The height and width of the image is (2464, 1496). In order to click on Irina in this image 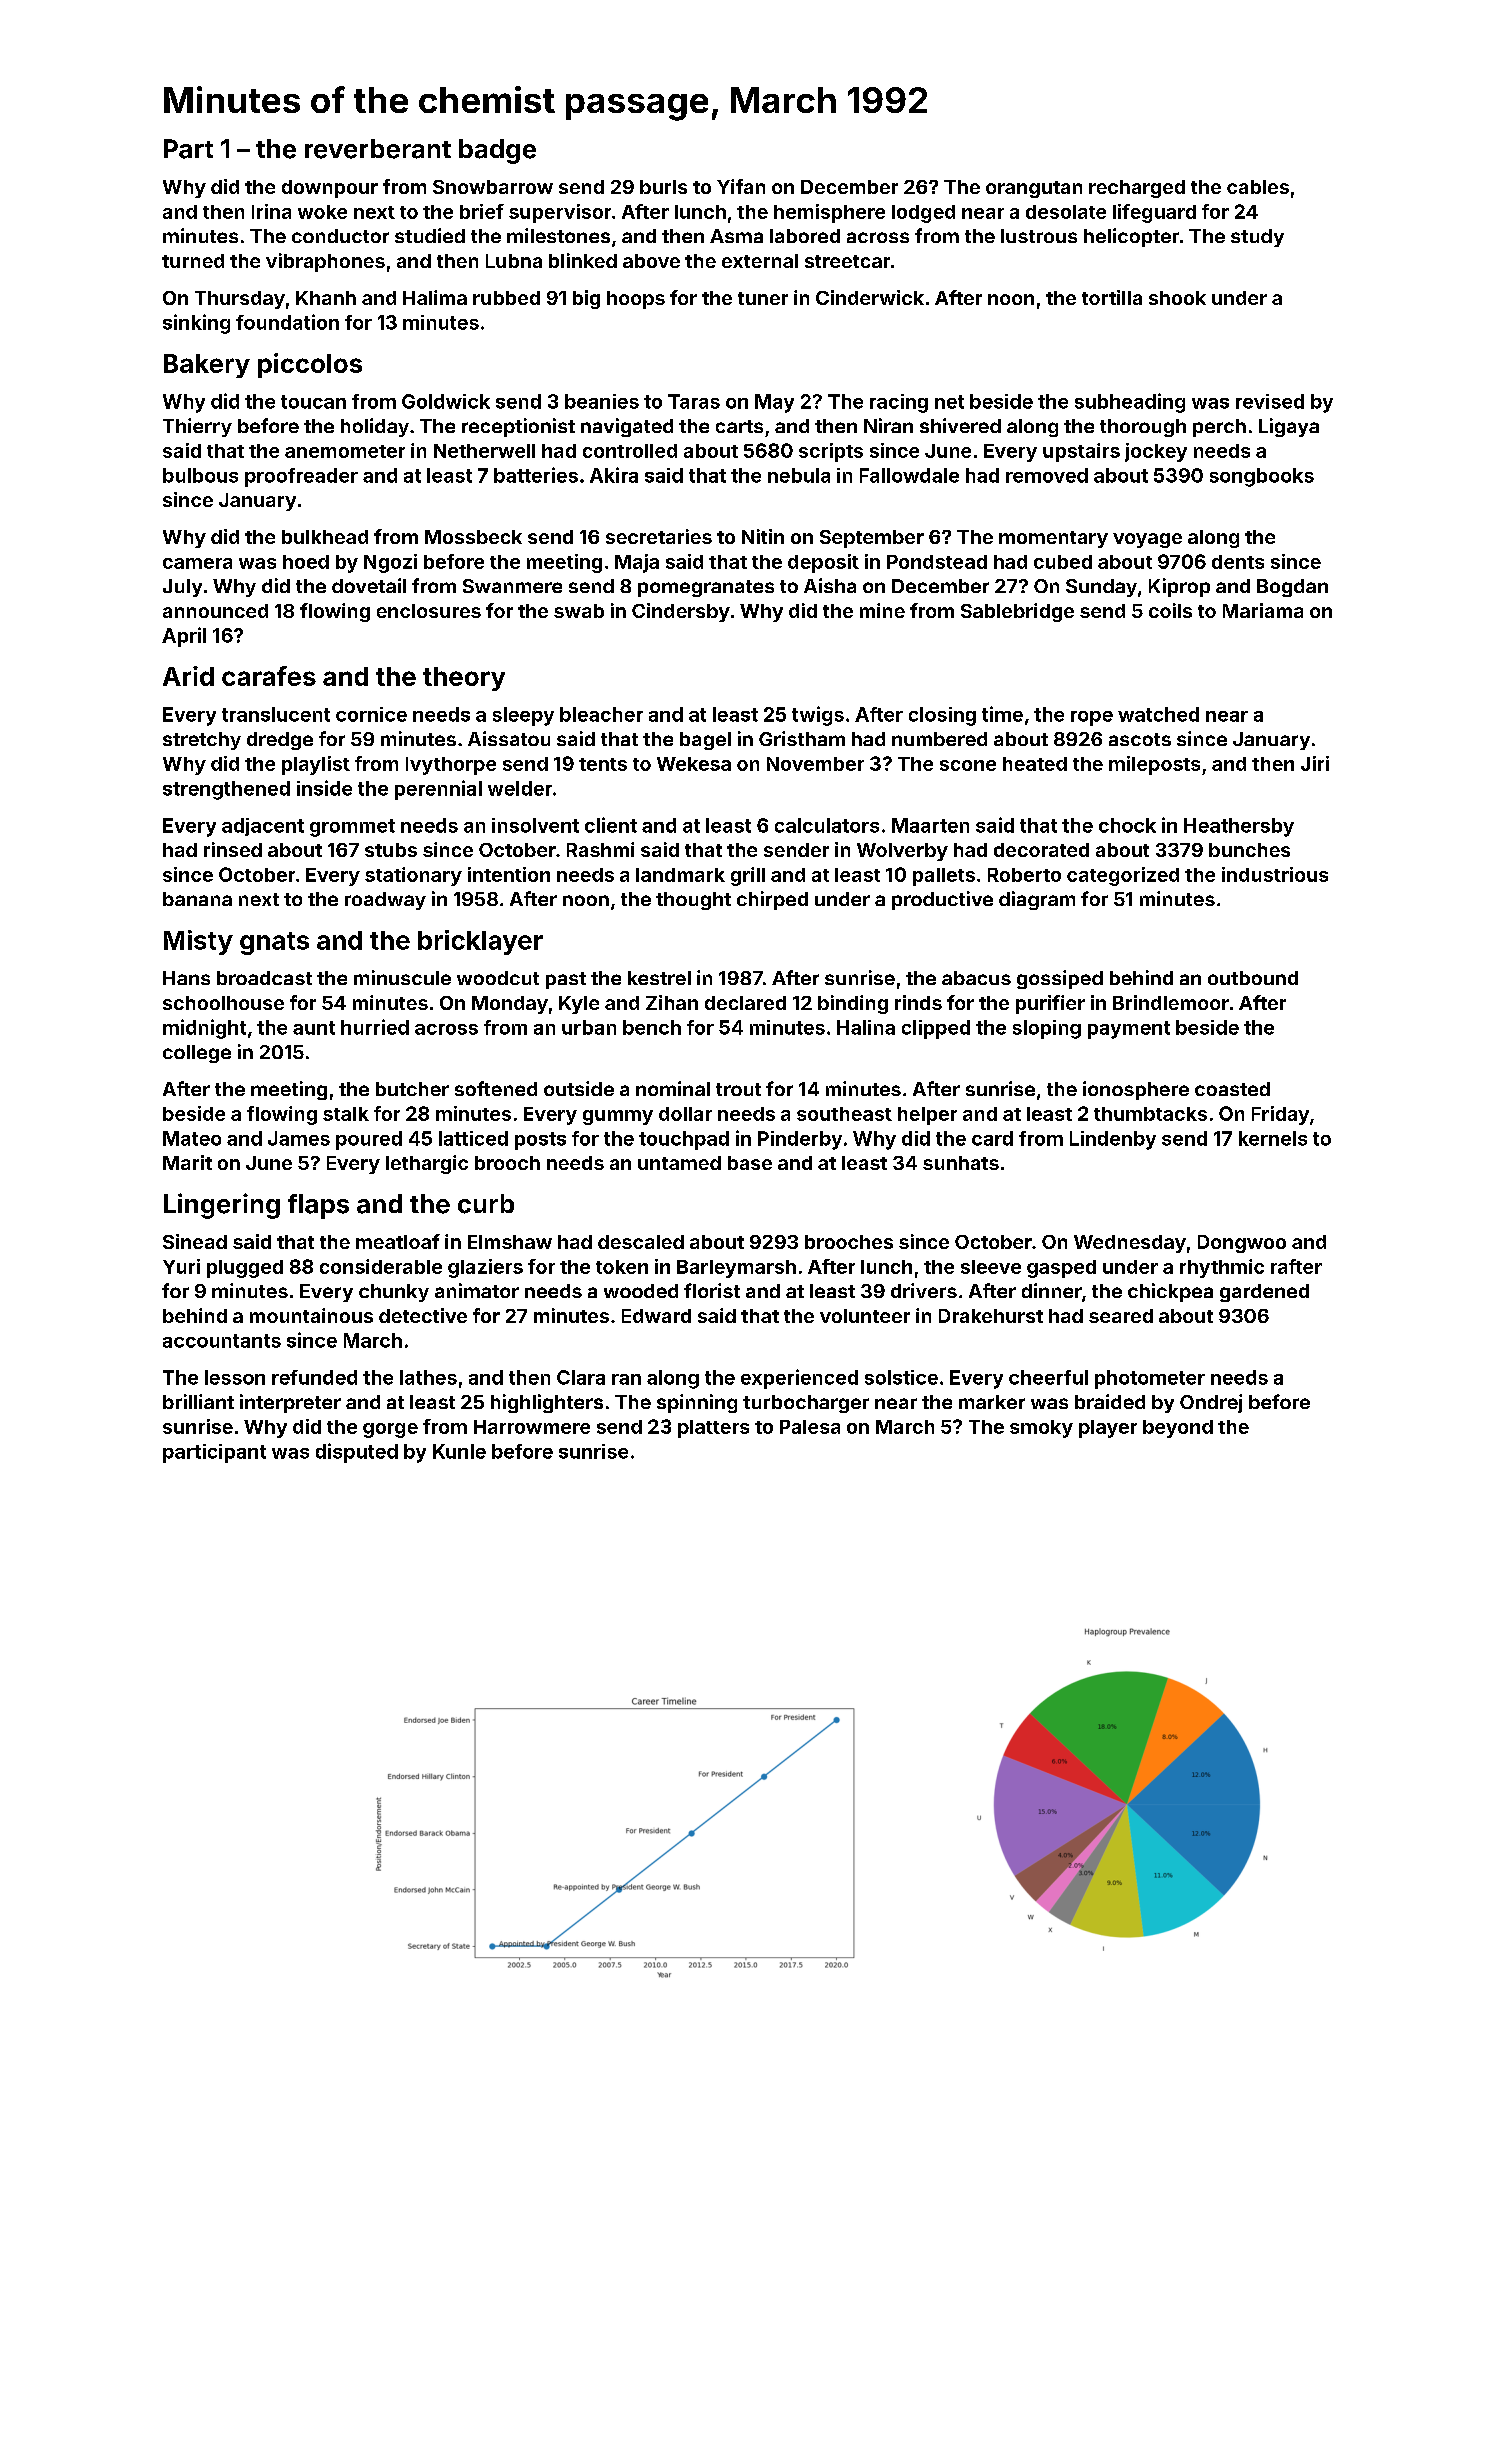, I will do `click(271, 211)`.
